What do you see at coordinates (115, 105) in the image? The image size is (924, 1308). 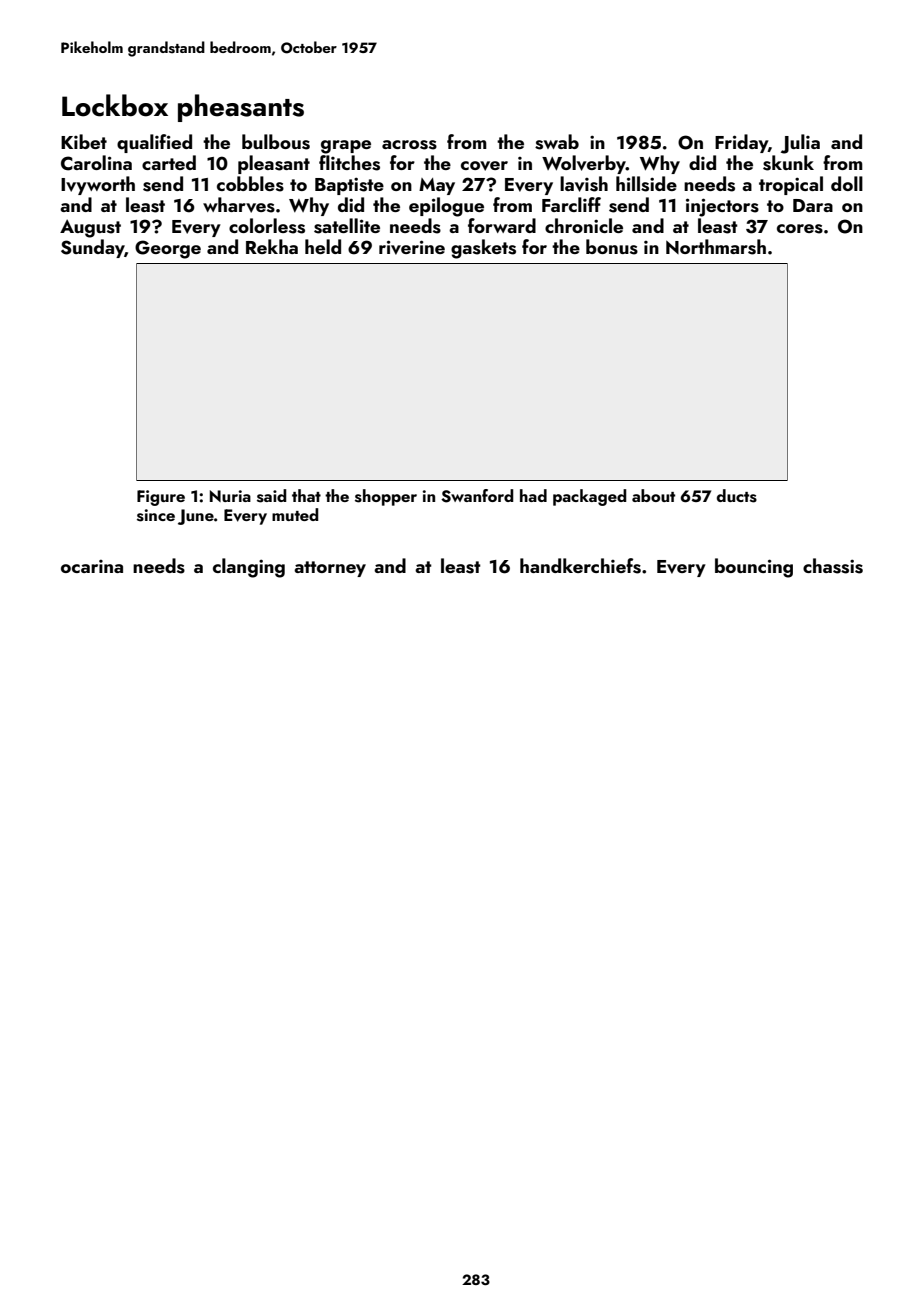 I see `Lockbox` at bounding box center [115, 105].
